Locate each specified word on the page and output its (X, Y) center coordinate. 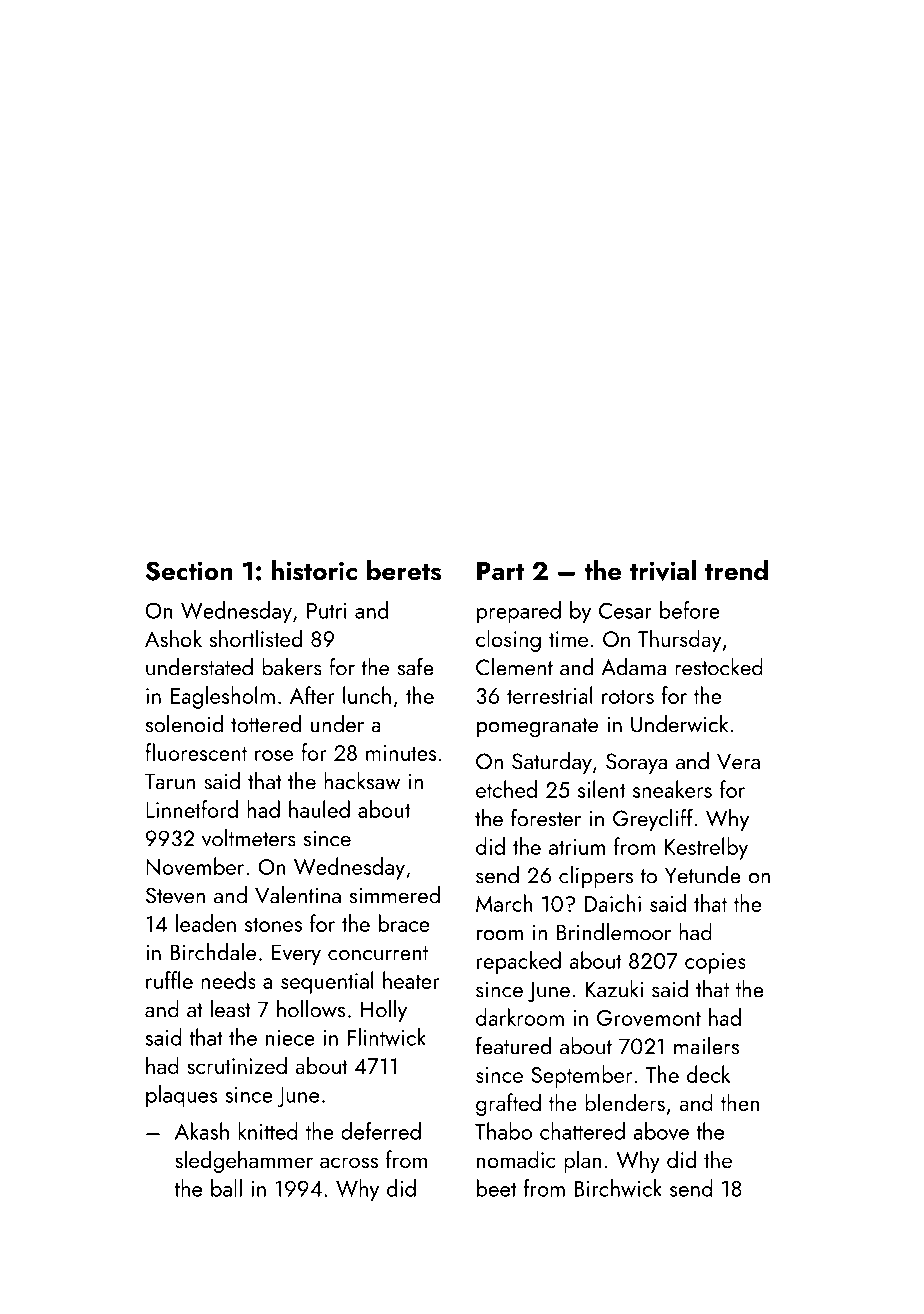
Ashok (173, 638)
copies (715, 963)
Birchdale (213, 952)
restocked (719, 667)
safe (416, 666)
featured (513, 1045)
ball (226, 1188)
